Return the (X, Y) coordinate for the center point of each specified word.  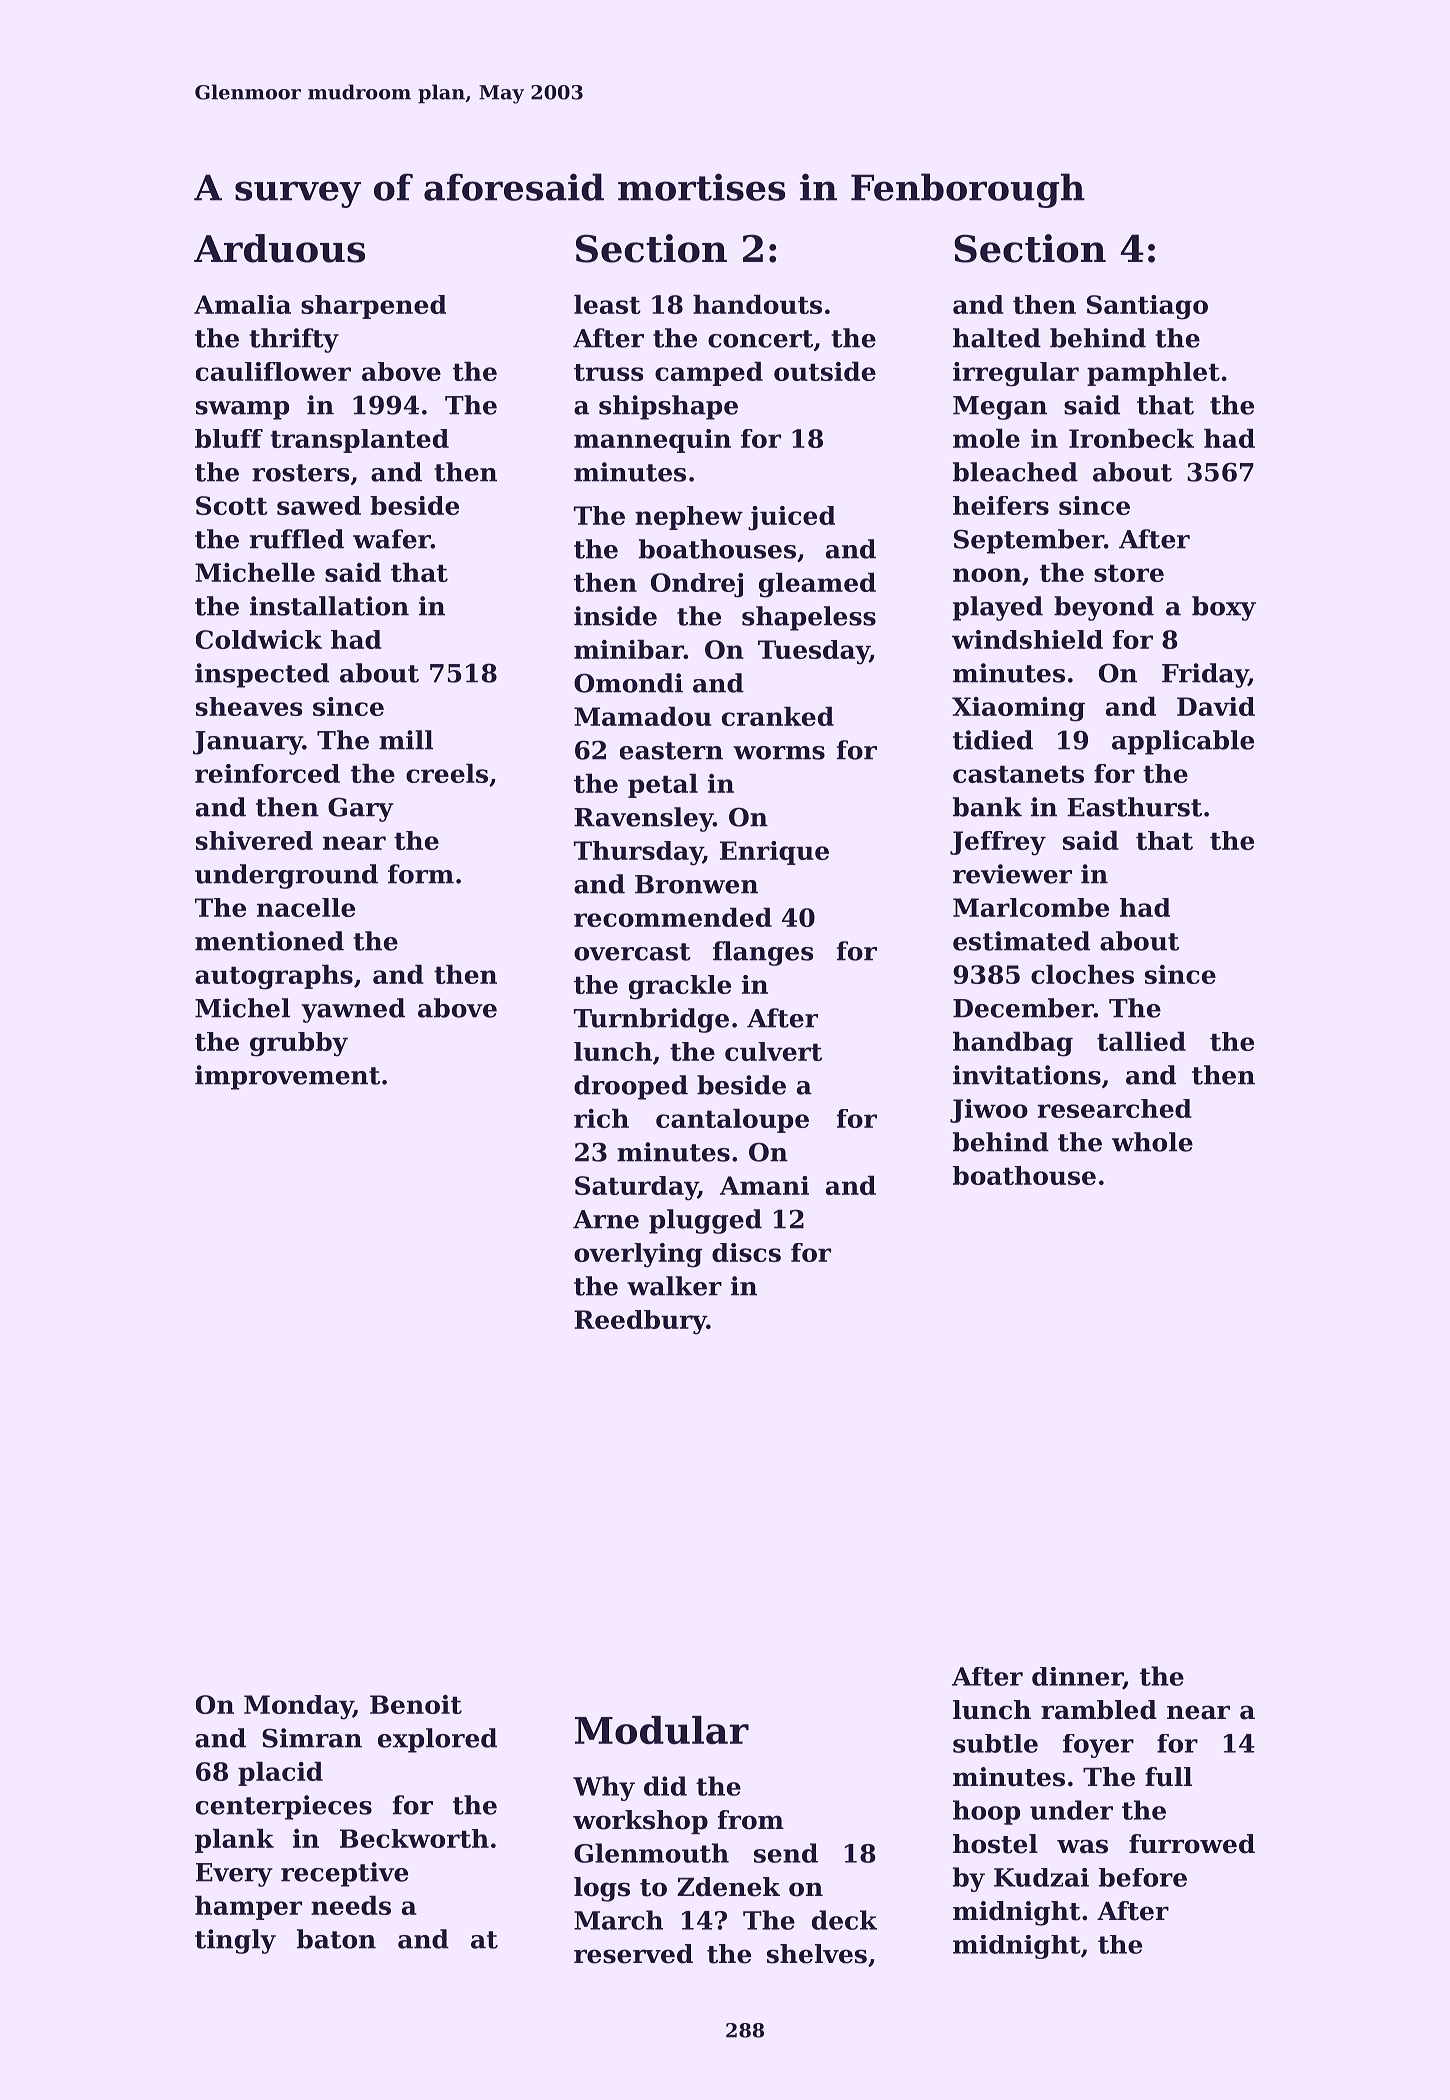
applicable (1183, 742)
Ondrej (697, 585)
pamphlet (1153, 374)
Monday (298, 1707)
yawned (353, 1010)
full (1168, 1777)
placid (280, 1773)
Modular (662, 1730)
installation (329, 606)
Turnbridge (651, 1020)
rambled (1099, 1710)
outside (825, 371)
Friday (1205, 675)
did (665, 1786)
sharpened (373, 307)
